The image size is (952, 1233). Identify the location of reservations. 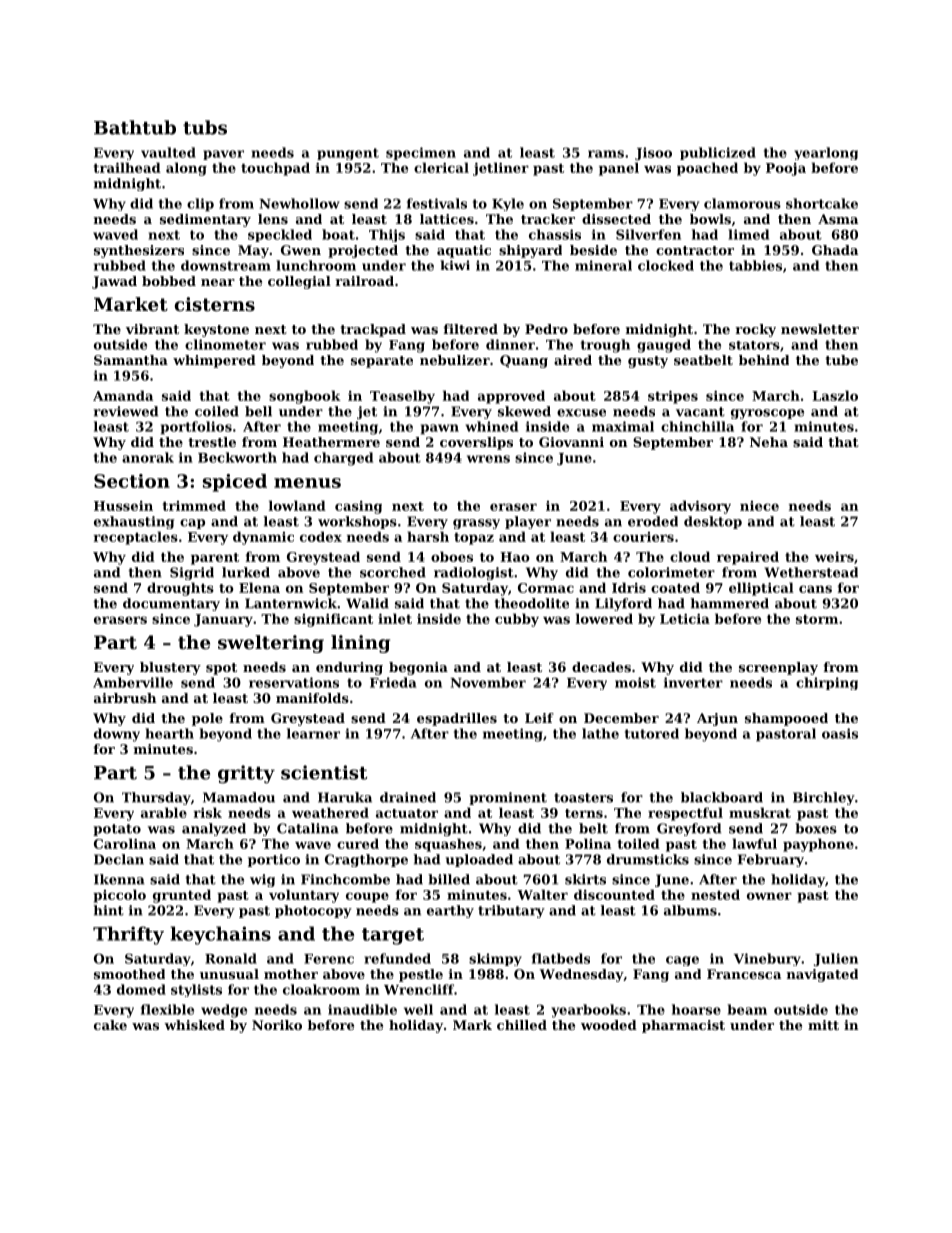
(294, 682).
